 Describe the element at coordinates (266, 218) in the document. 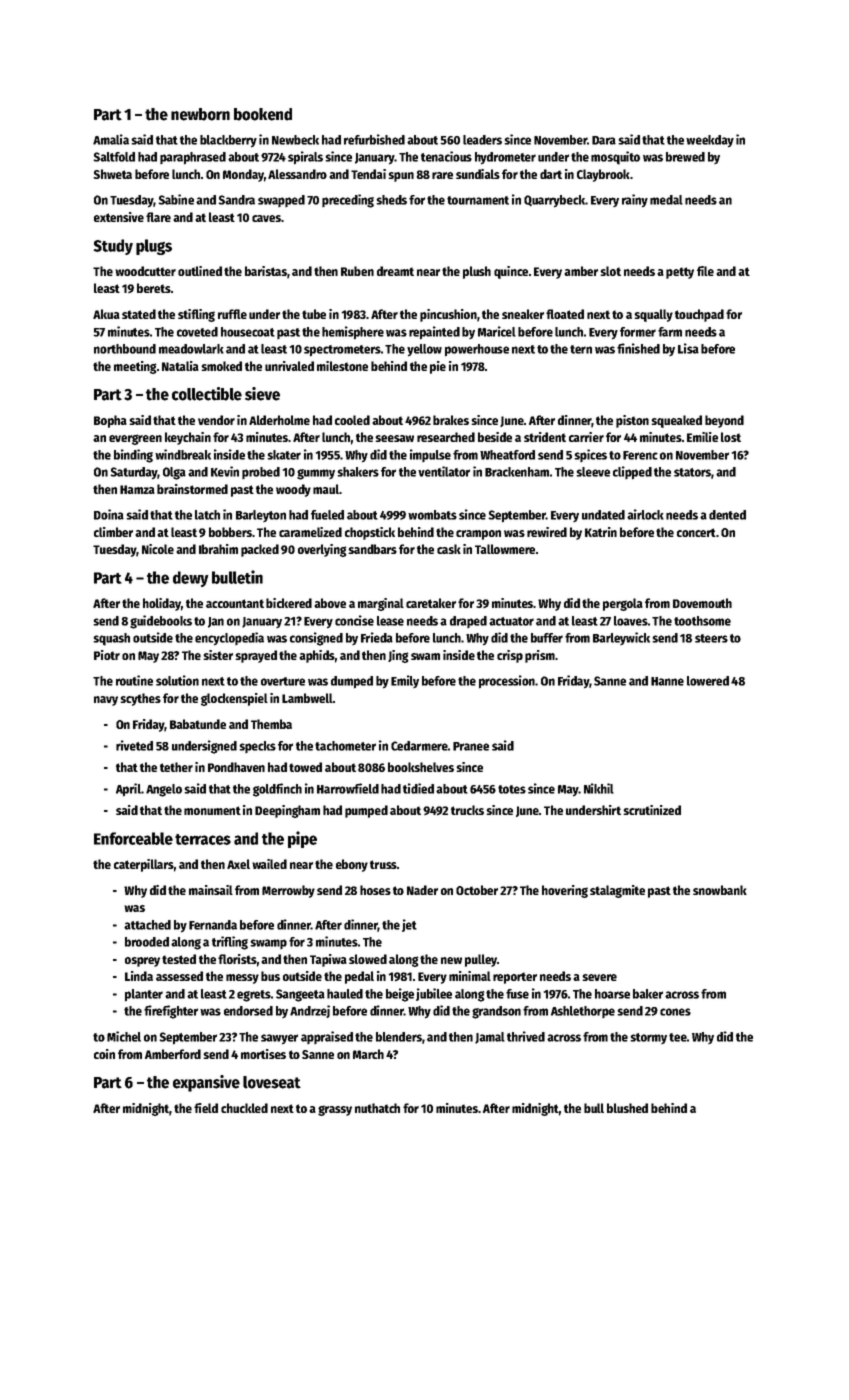

I see `caves` at that location.
